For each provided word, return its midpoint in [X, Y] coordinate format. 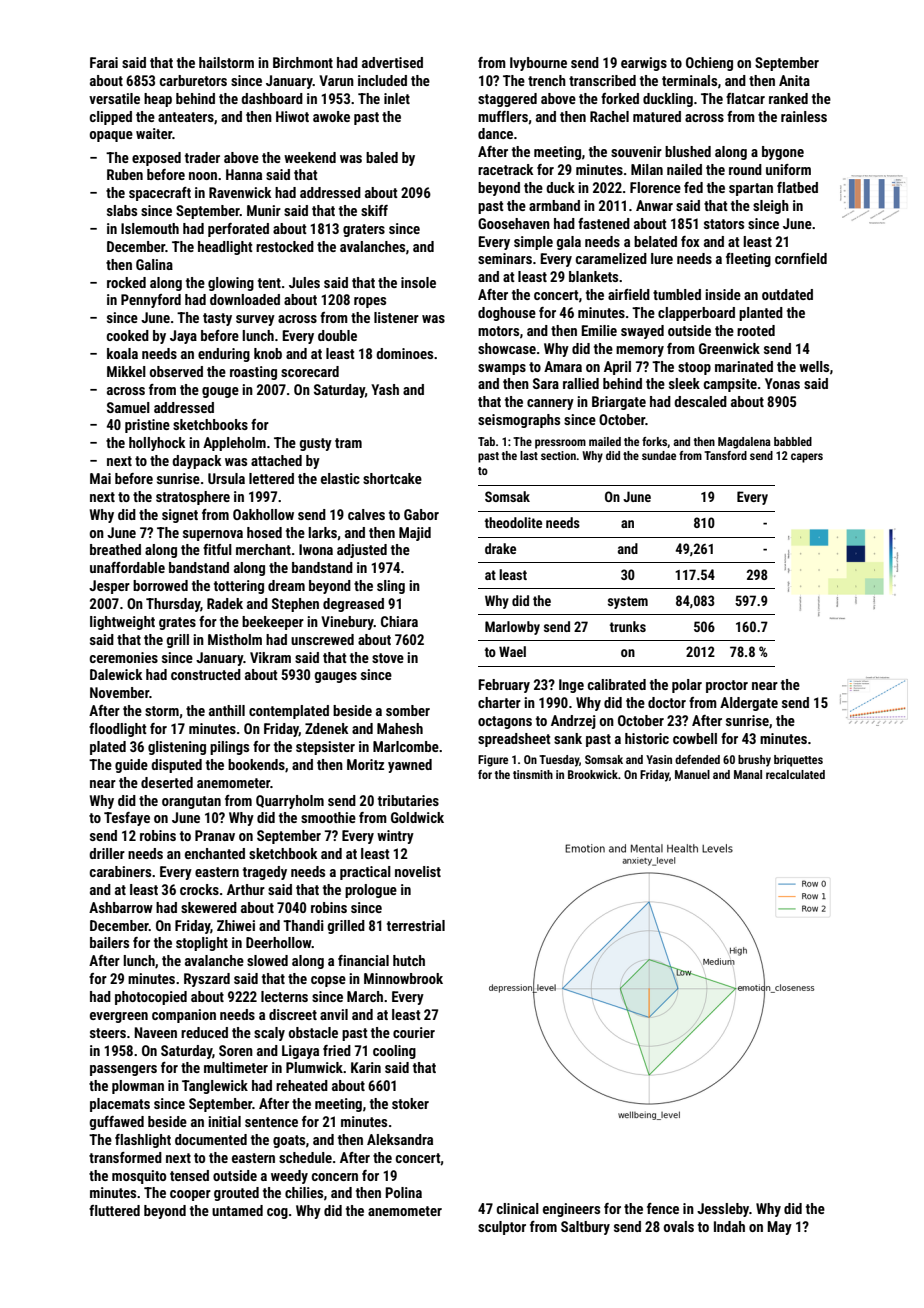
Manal [748, 774]
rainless [804, 116]
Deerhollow [279, 942]
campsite [730, 385]
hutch [409, 960]
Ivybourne [538, 64]
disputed [176, 766]
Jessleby [723, 1210]
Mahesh [400, 728]
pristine [147, 426]
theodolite [513, 522]
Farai [104, 62]
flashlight [143, 1141]
